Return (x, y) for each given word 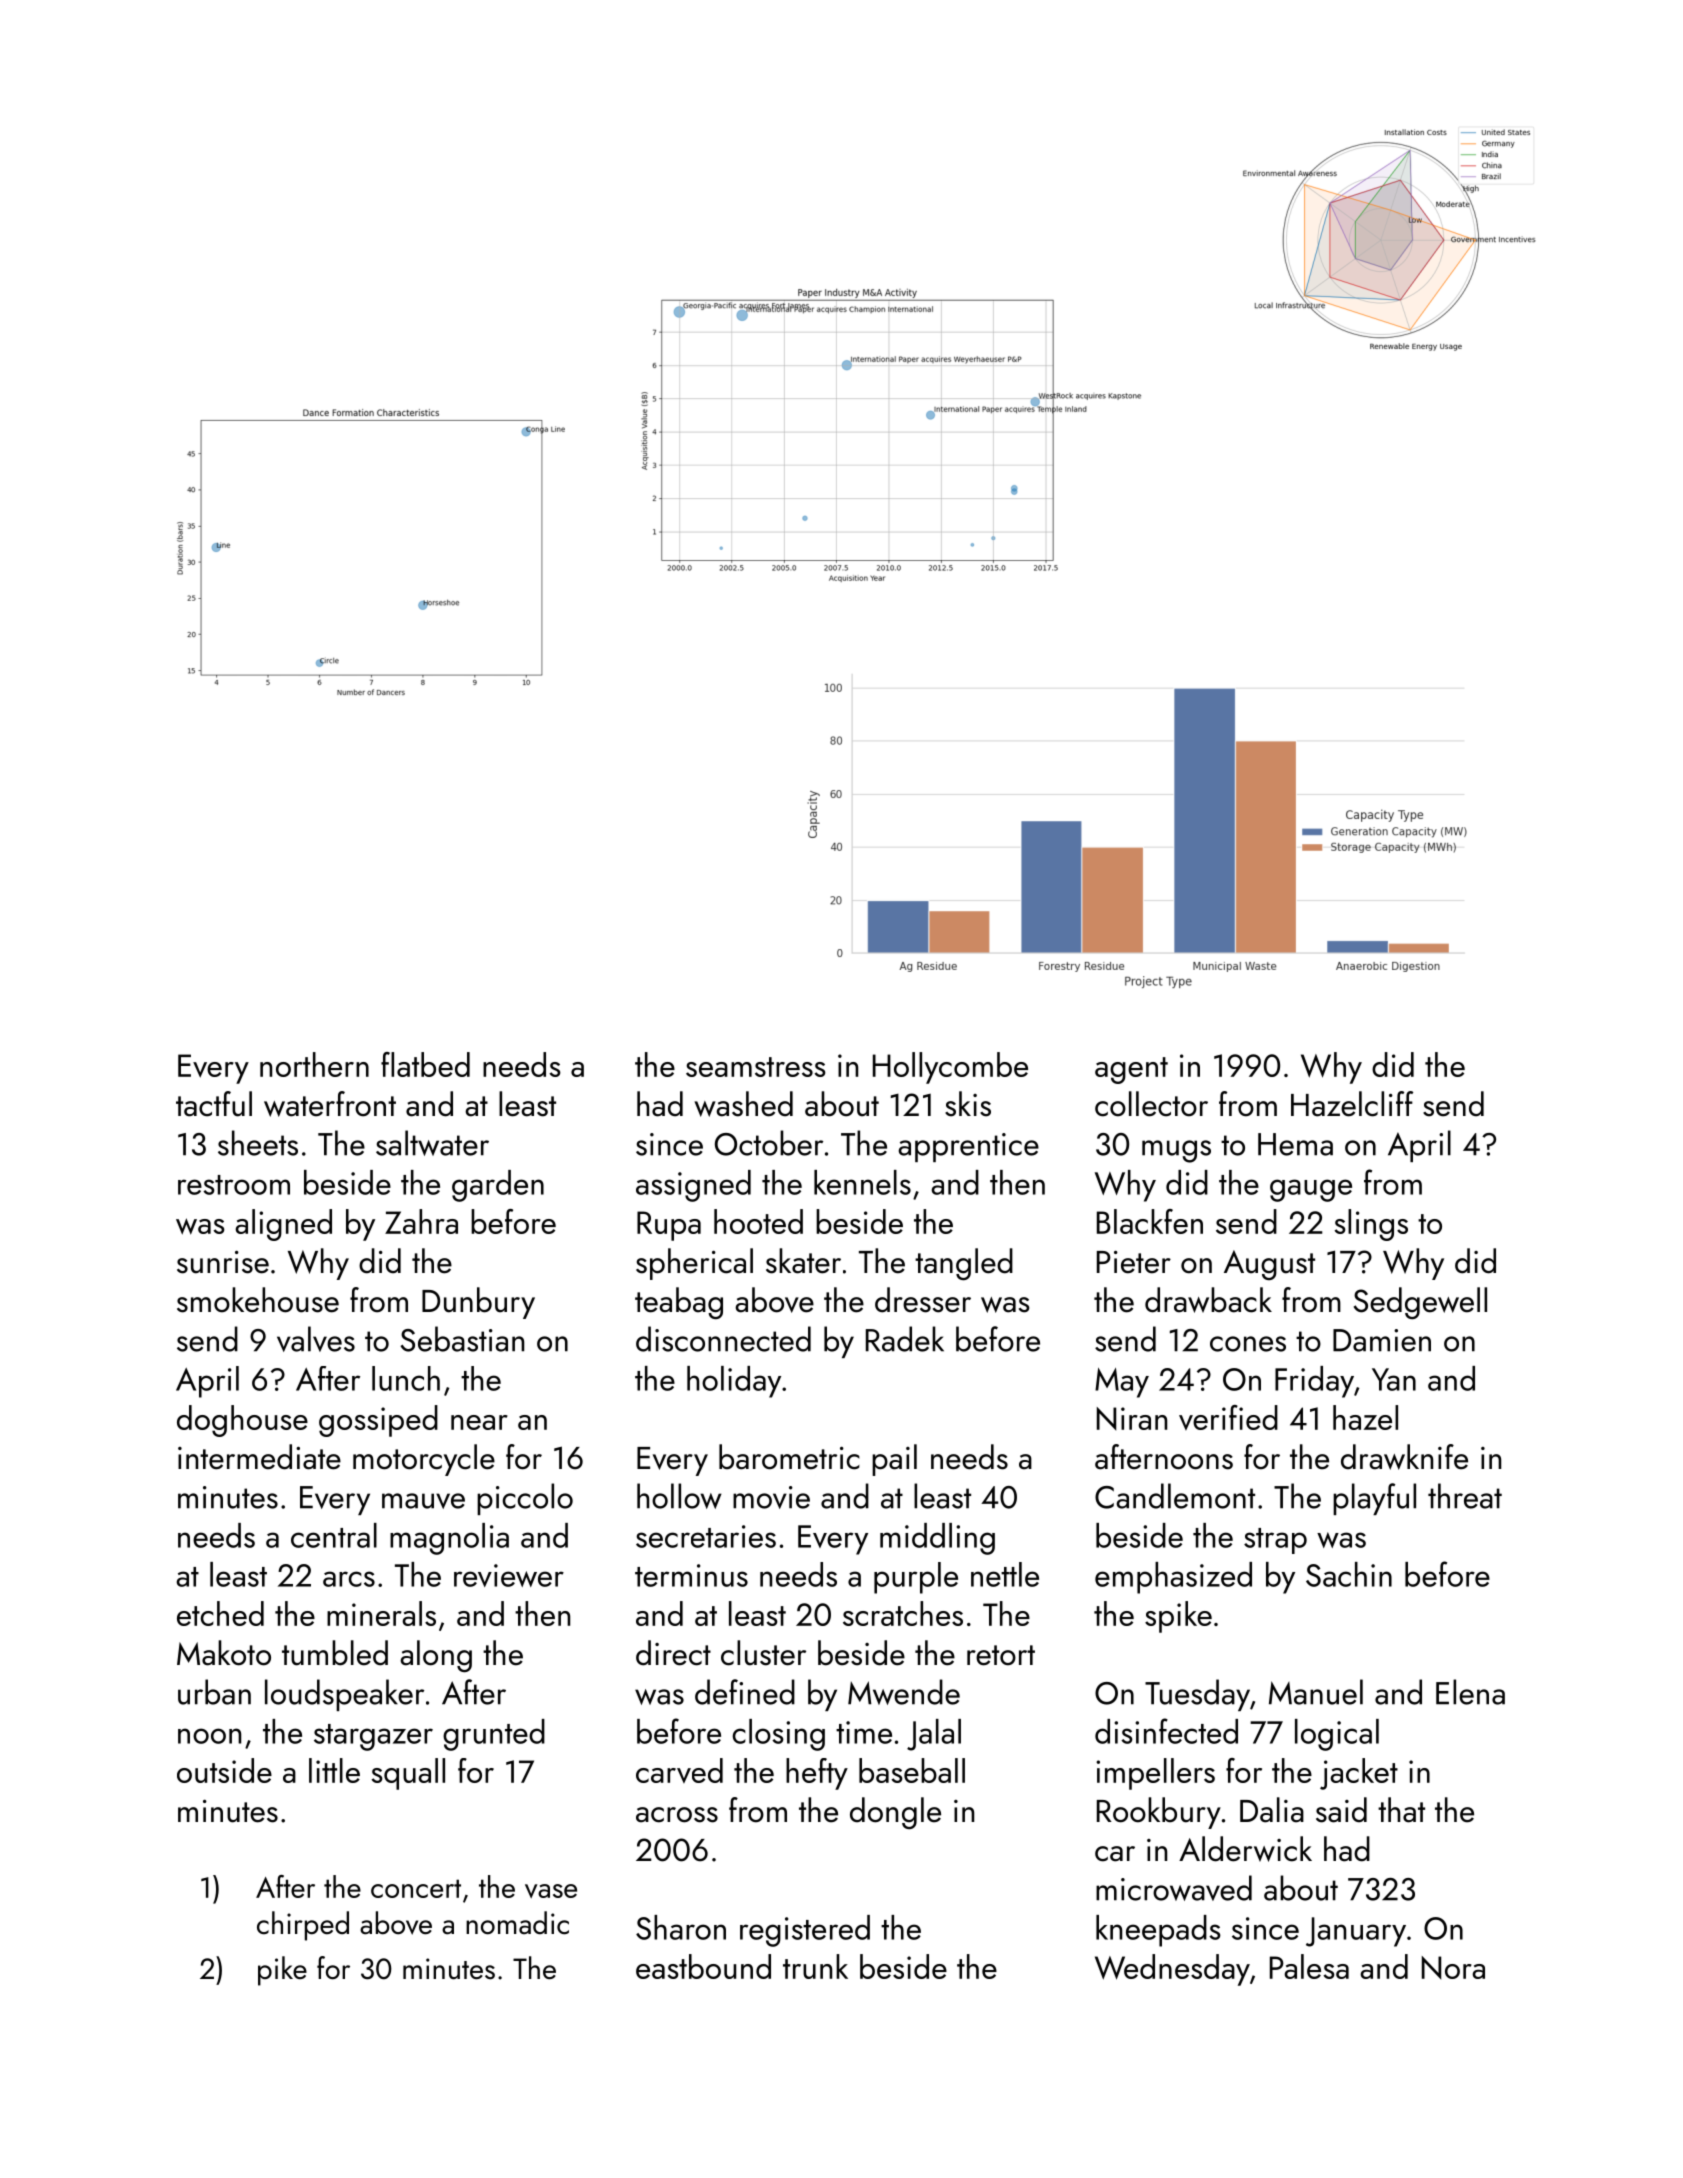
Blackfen (1150, 1221)
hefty (817, 1774)
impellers (1155, 1774)
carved (679, 1770)
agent (1131, 1070)
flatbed (425, 1064)
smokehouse (258, 1300)
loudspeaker (344, 1695)
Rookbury (1159, 1813)
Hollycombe (950, 1068)
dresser (923, 1300)
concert (416, 1888)
